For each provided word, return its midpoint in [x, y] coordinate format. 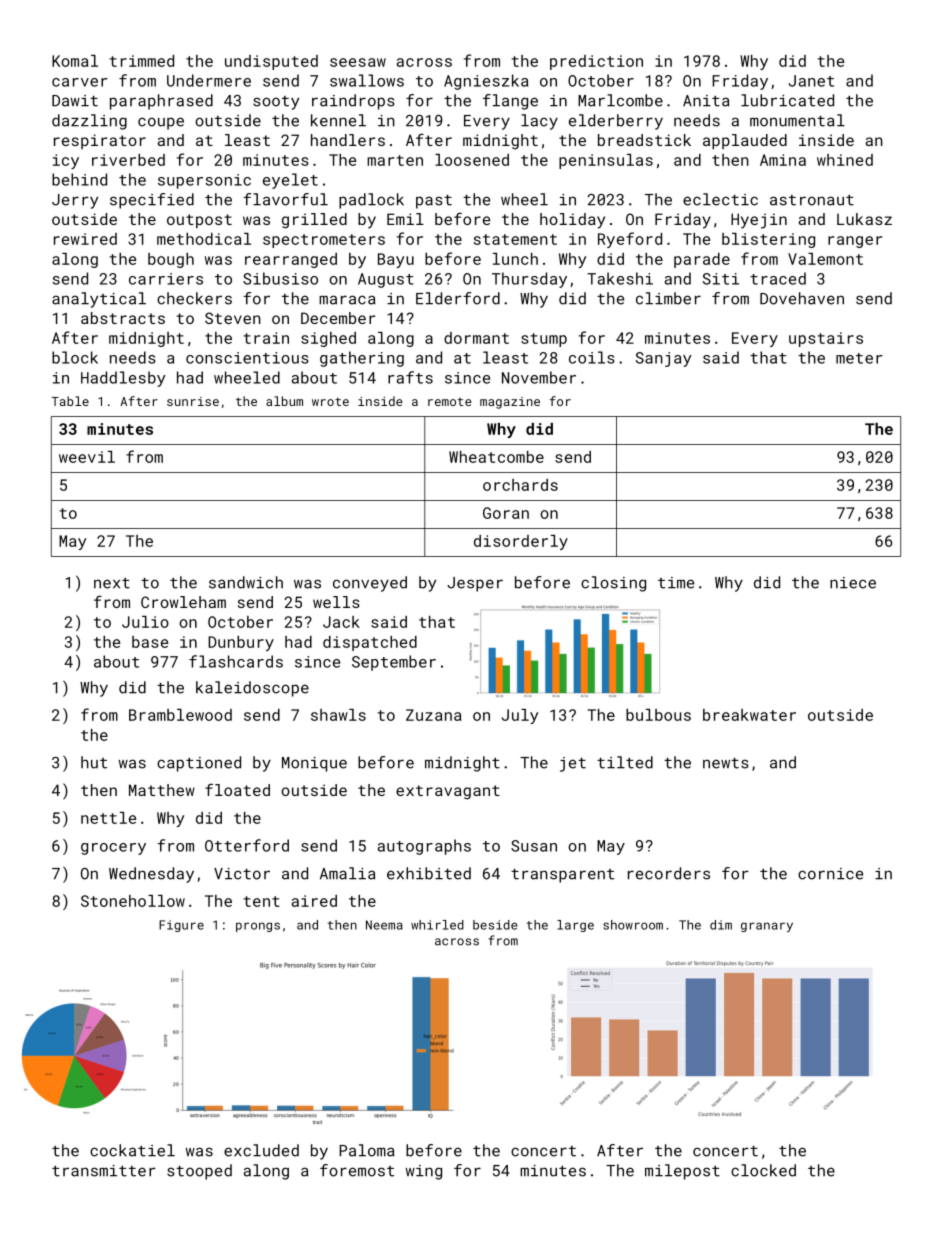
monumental [797, 120]
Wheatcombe [496, 457]
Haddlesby [123, 379]
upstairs [826, 339]
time [676, 583]
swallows [367, 80]
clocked [763, 1170]
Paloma [366, 1150]
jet [573, 764]
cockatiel [132, 1150]
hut [94, 762]
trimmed [141, 61]
